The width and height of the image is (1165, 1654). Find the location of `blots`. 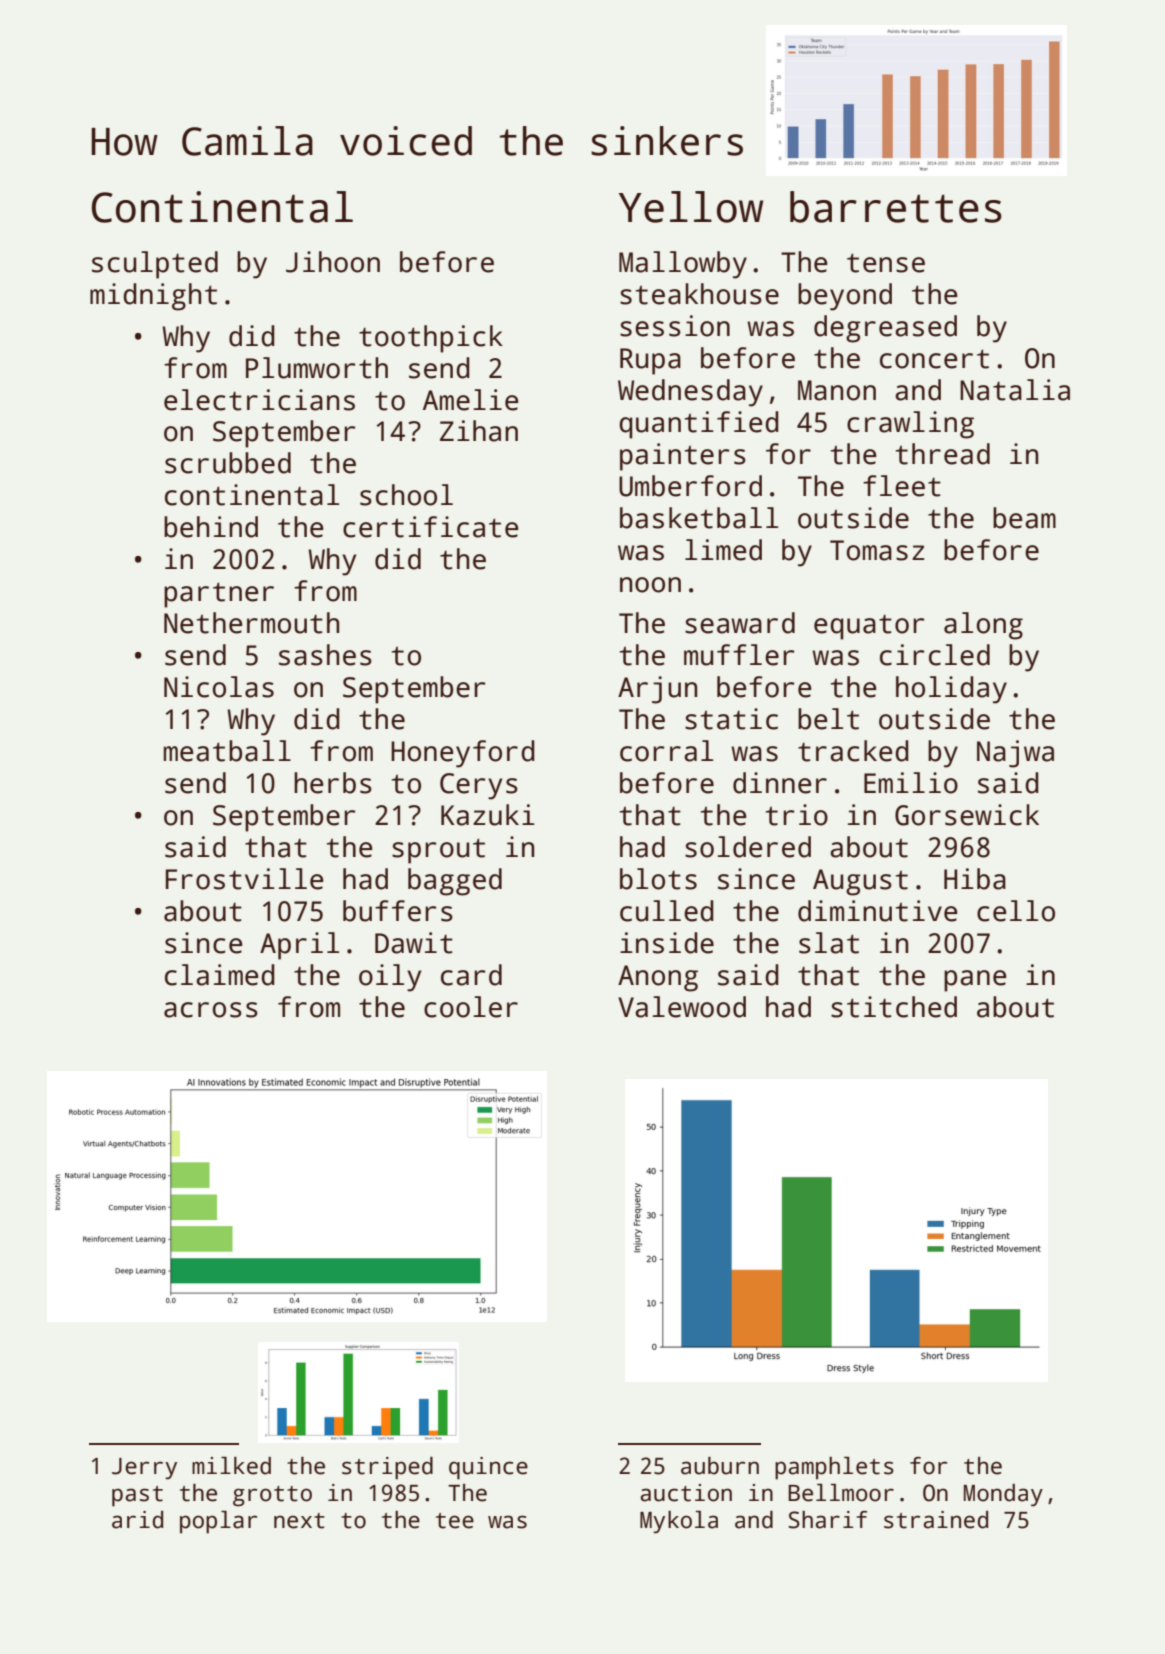

blots is located at coordinates (658, 879).
